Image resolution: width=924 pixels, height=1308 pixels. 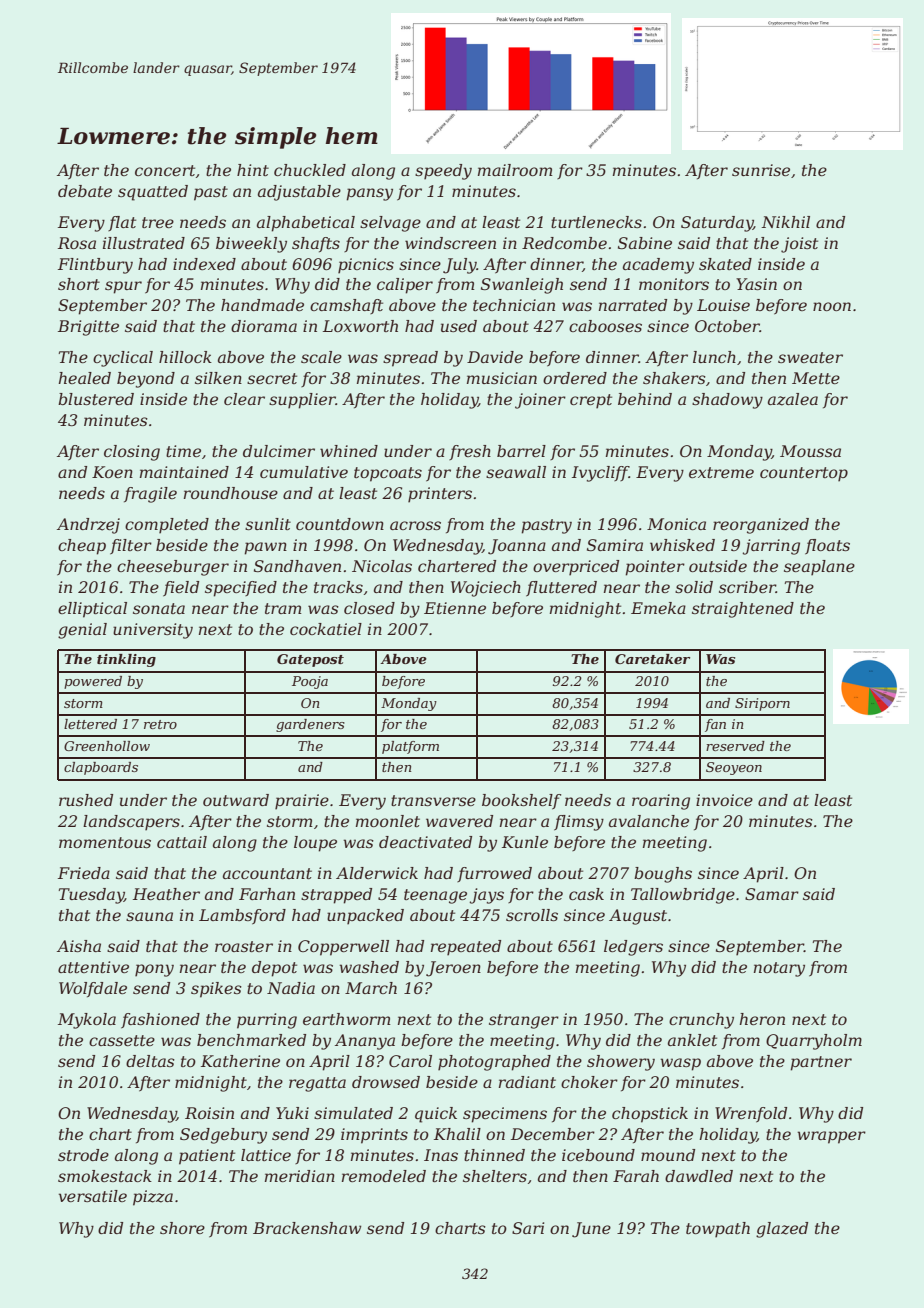 I want to click on sunrise, so click(x=761, y=170).
